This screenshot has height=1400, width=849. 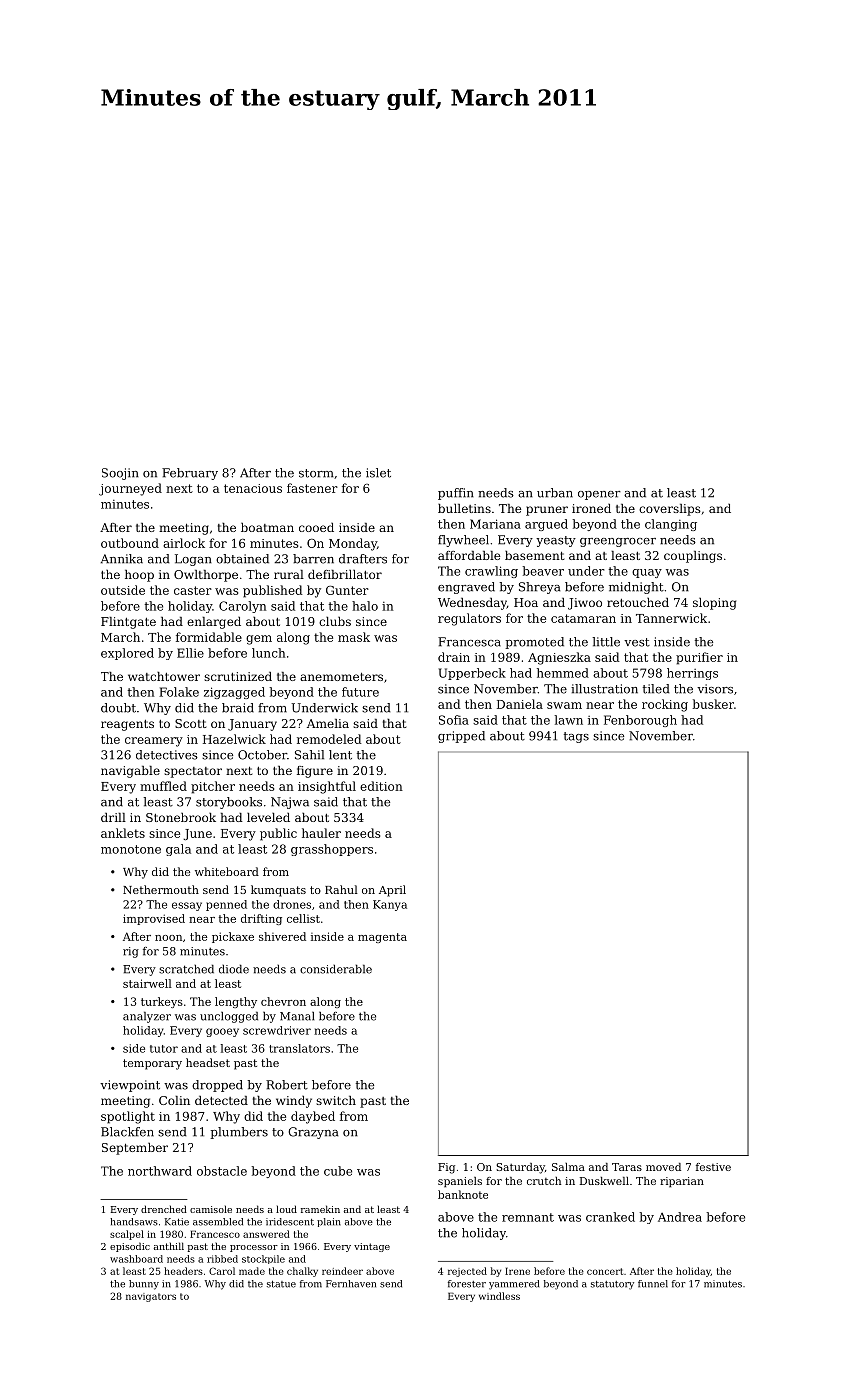 What do you see at coordinates (120, 474) in the screenshot?
I see `Soojin` at bounding box center [120, 474].
